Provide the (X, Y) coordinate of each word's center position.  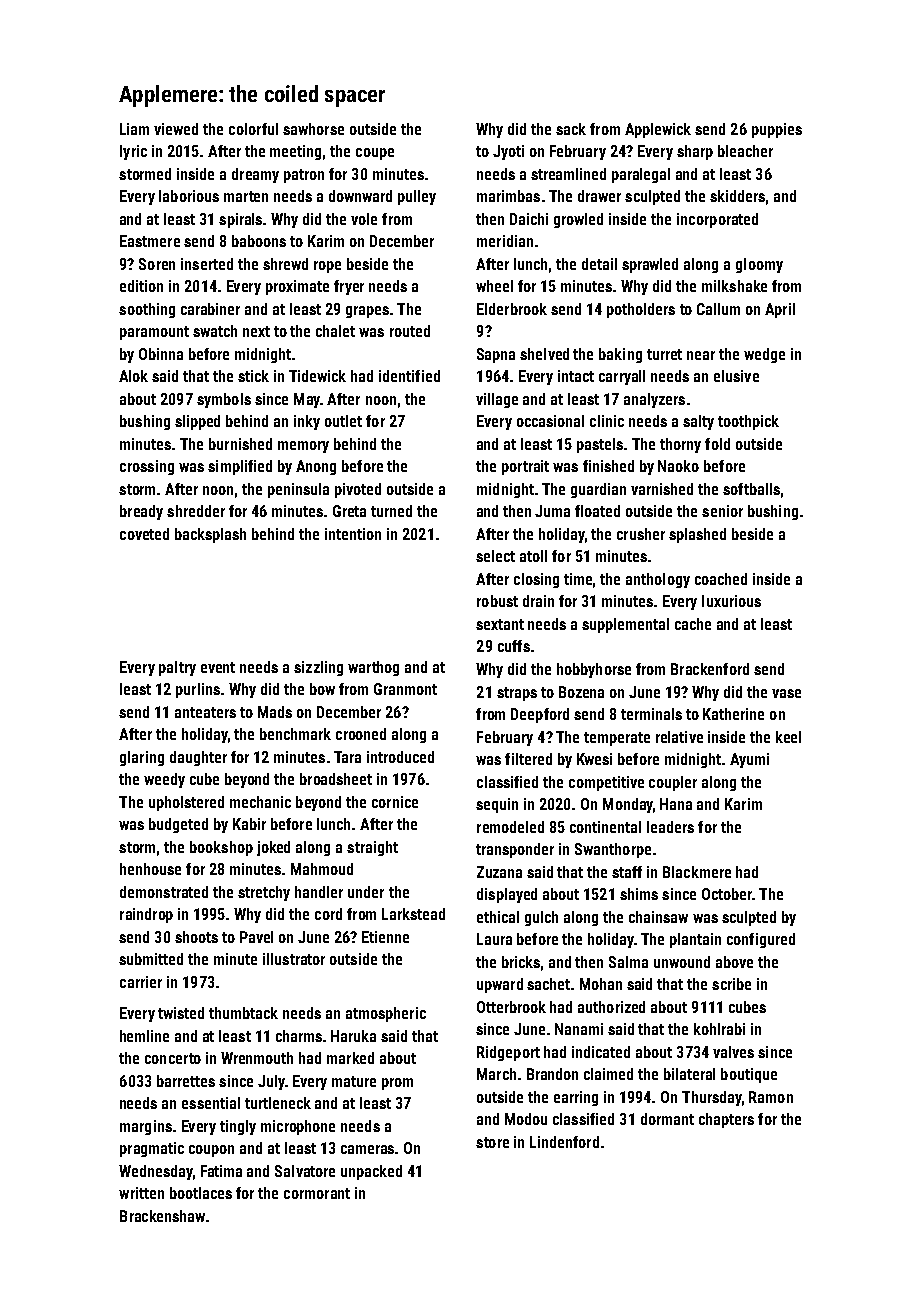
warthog (373, 668)
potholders (641, 310)
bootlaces (201, 1193)
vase (786, 693)
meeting (295, 152)
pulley (417, 197)
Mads (275, 712)
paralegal (641, 175)
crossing (147, 467)
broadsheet (336, 779)
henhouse (150, 869)
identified (409, 376)
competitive (606, 783)
